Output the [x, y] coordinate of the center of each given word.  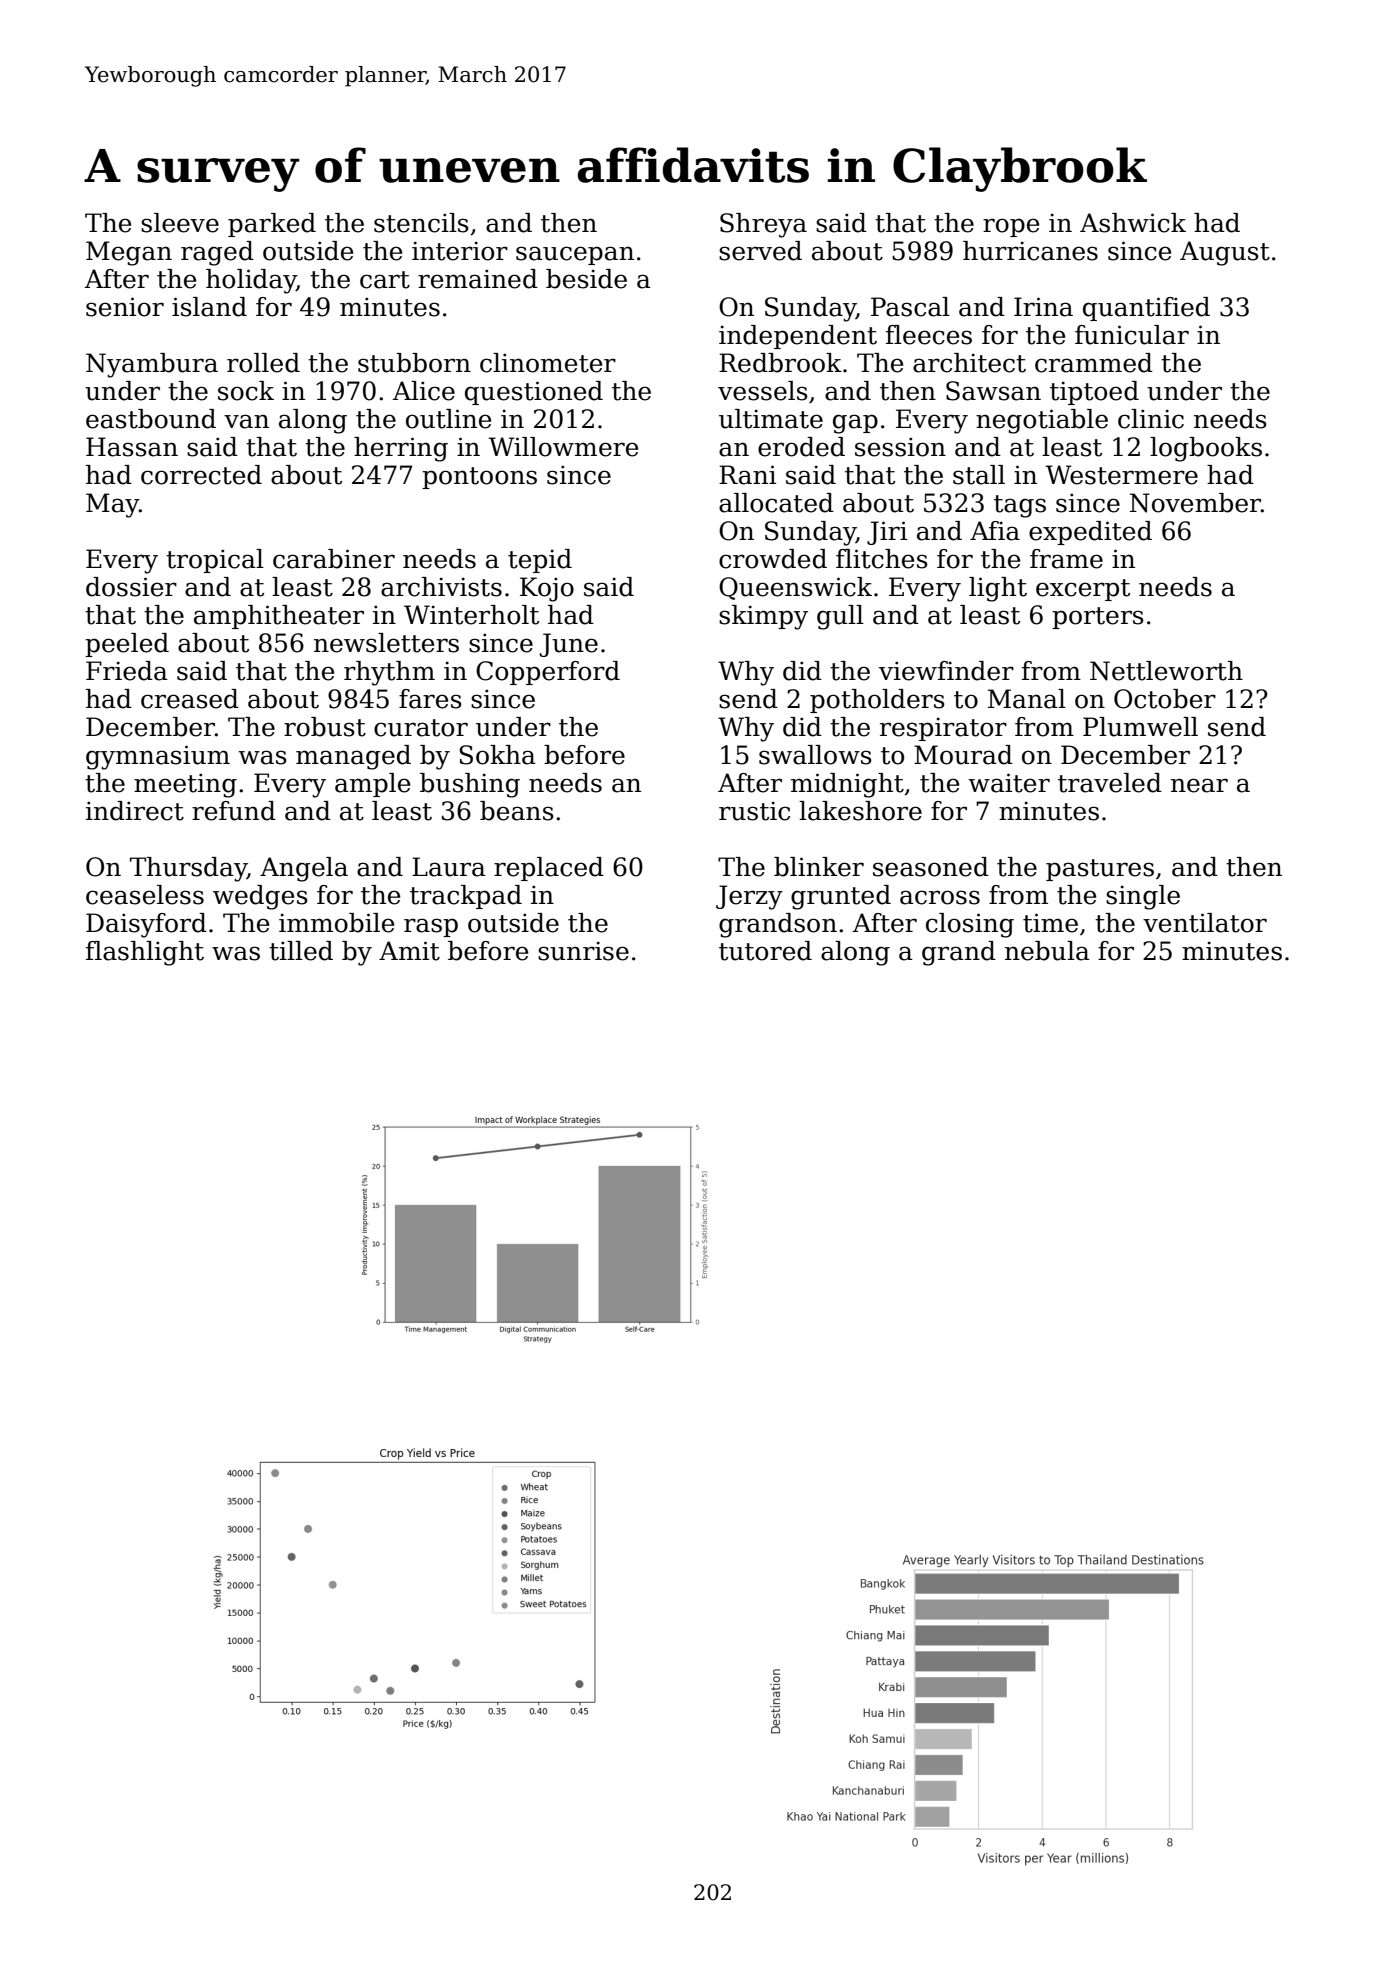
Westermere [1122, 475]
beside [586, 279]
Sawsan [993, 391]
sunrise [583, 951]
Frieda [127, 671]
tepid [540, 561]
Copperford [548, 673]
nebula [1047, 951]
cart [385, 280]
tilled [301, 951]
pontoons [479, 478]
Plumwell [1140, 727]
